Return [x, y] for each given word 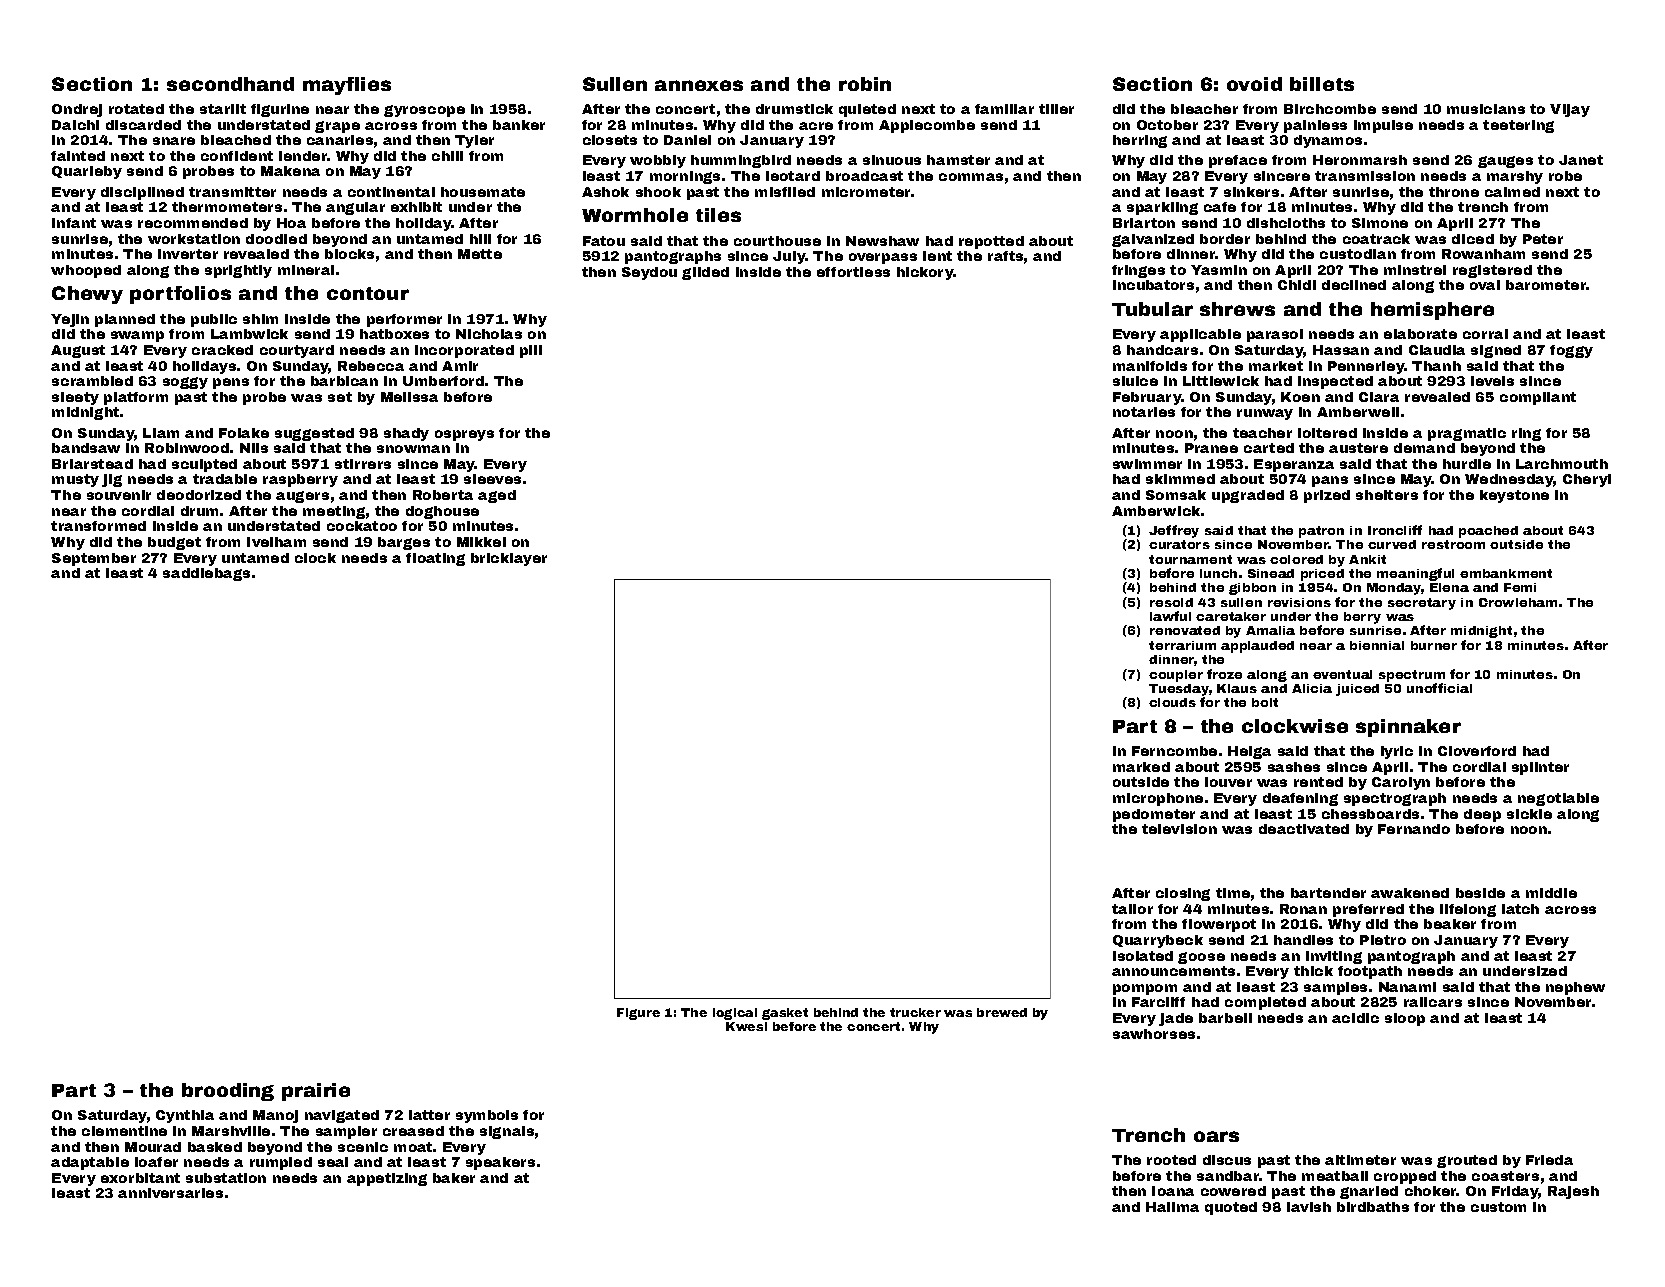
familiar [1004, 109]
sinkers [1251, 192]
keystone [1514, 496]
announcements [1173, 971]
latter [429, 1115]
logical [735, 1014]
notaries [1144, 412]
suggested [314, 434]
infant [74, 223]
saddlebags [206, 574]
